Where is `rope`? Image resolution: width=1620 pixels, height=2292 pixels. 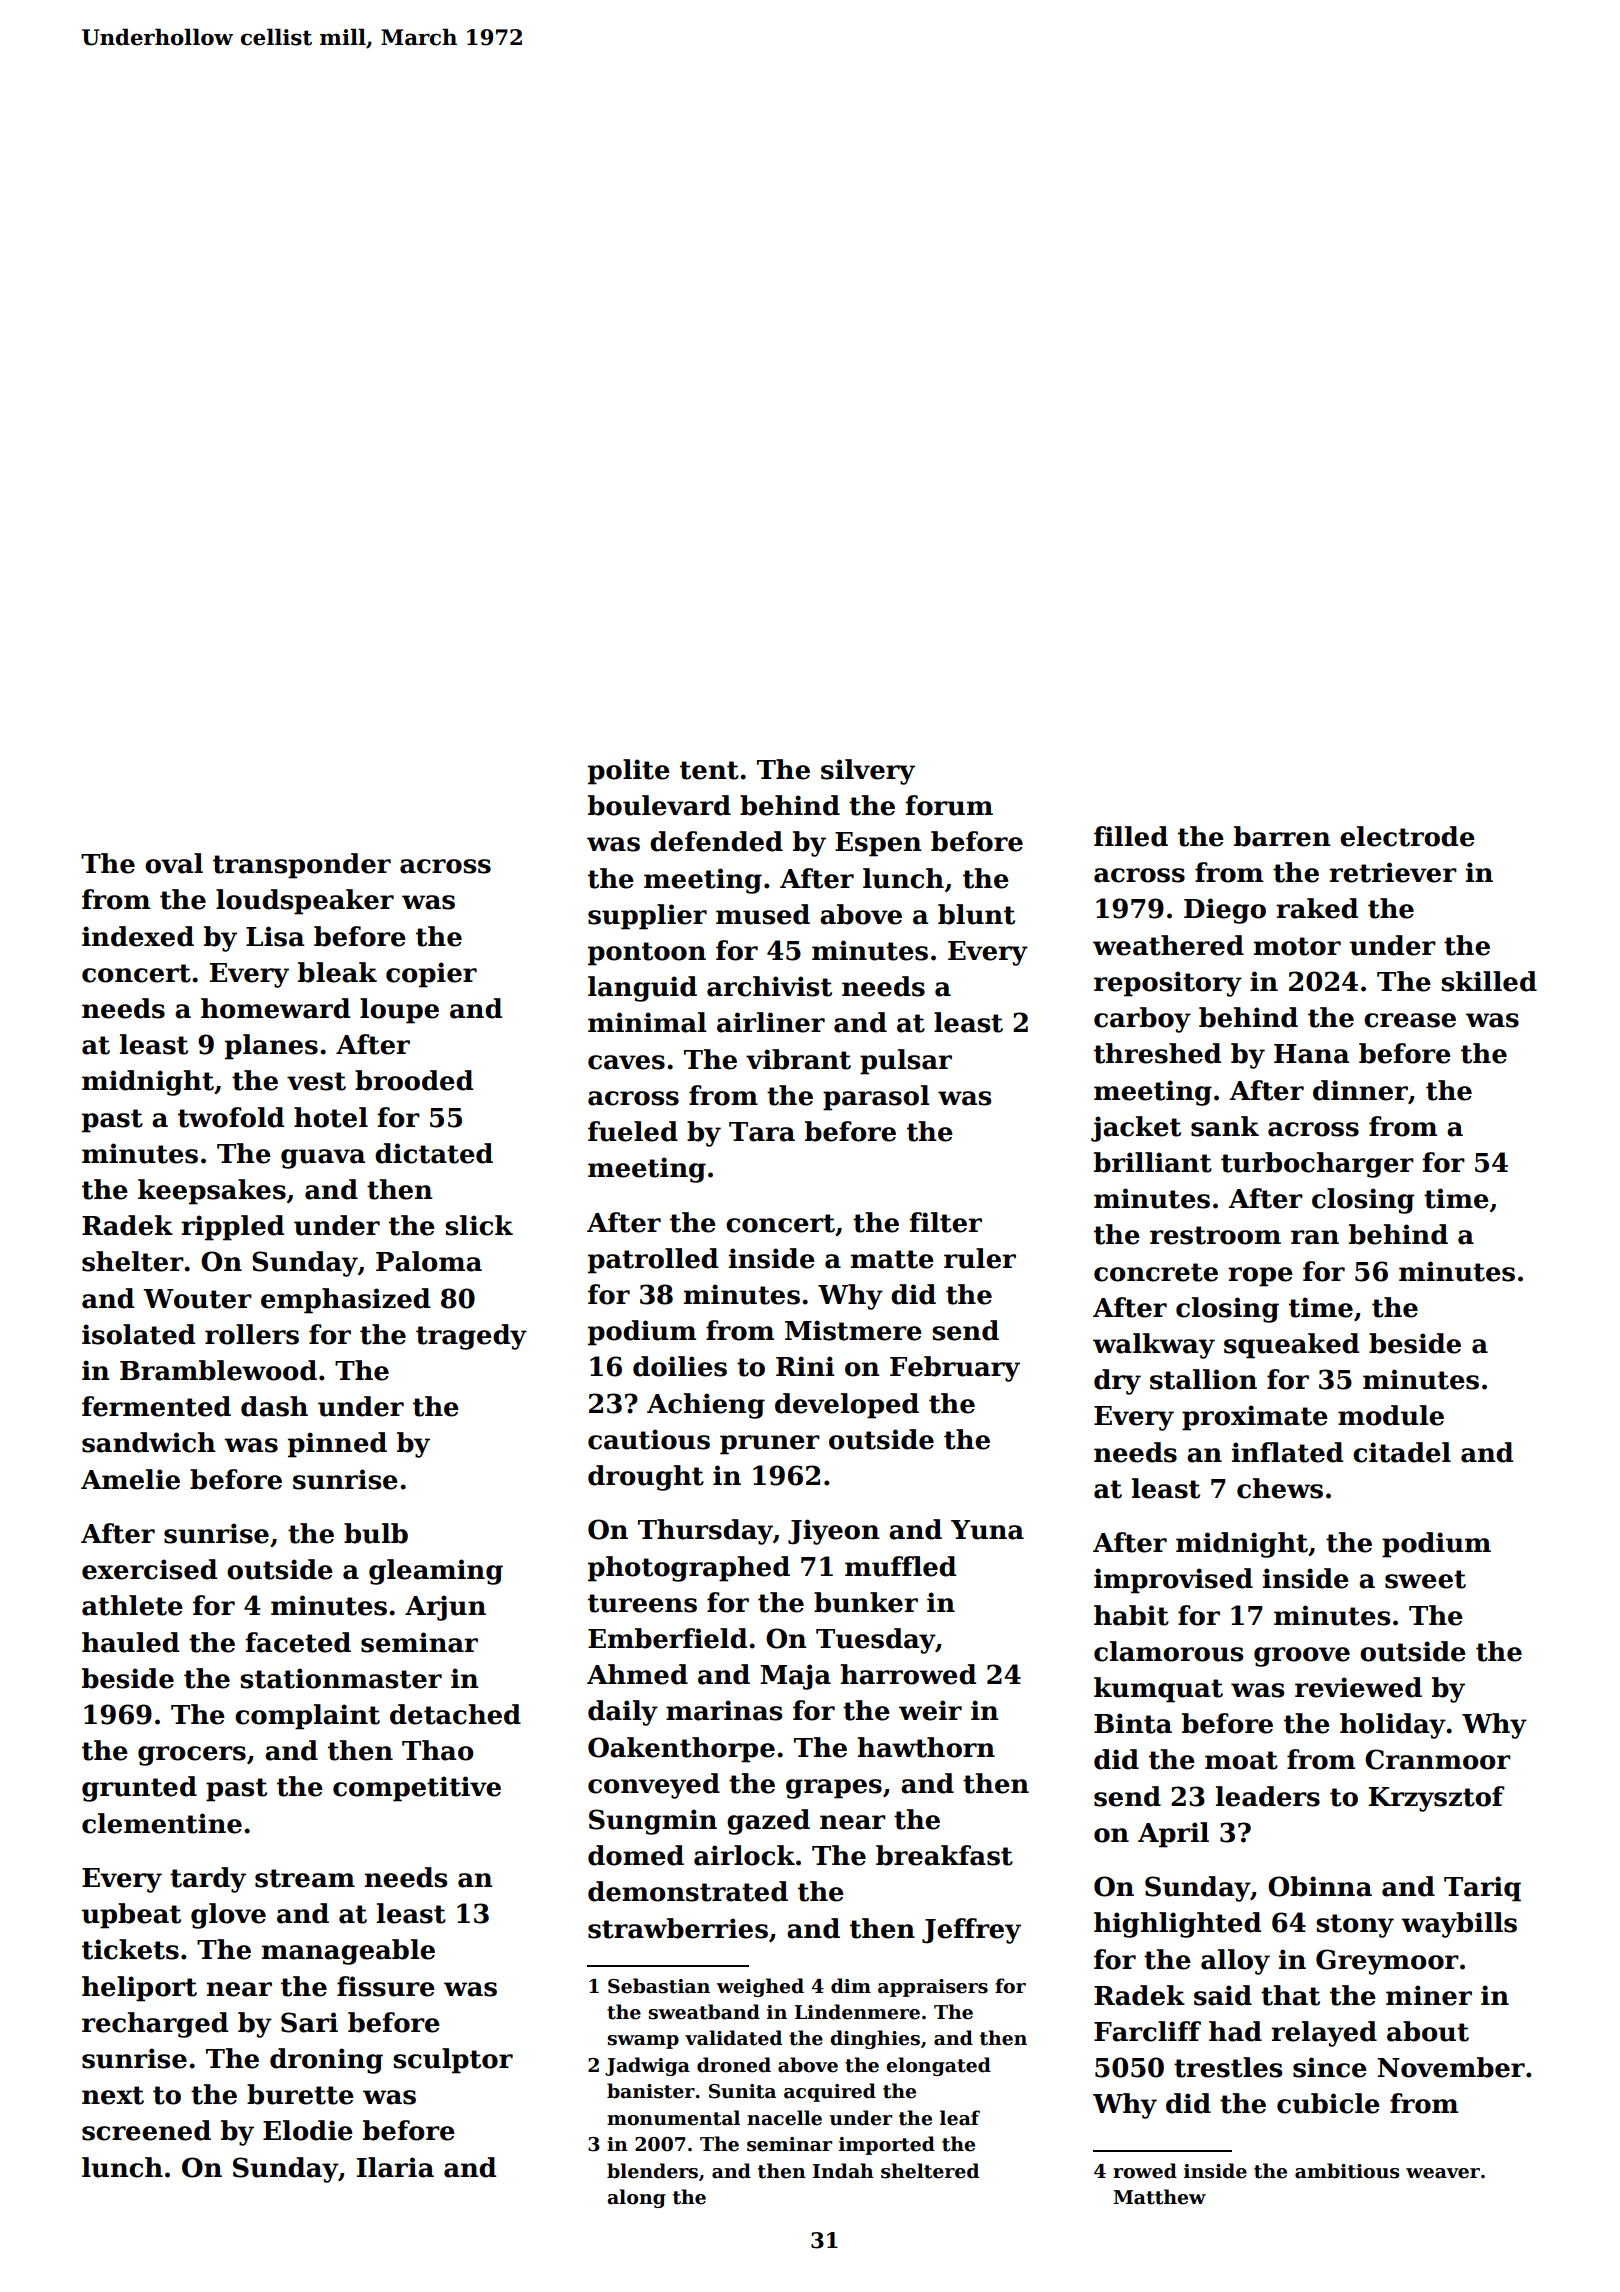
rope is located at coordinates (1260, 1277).
